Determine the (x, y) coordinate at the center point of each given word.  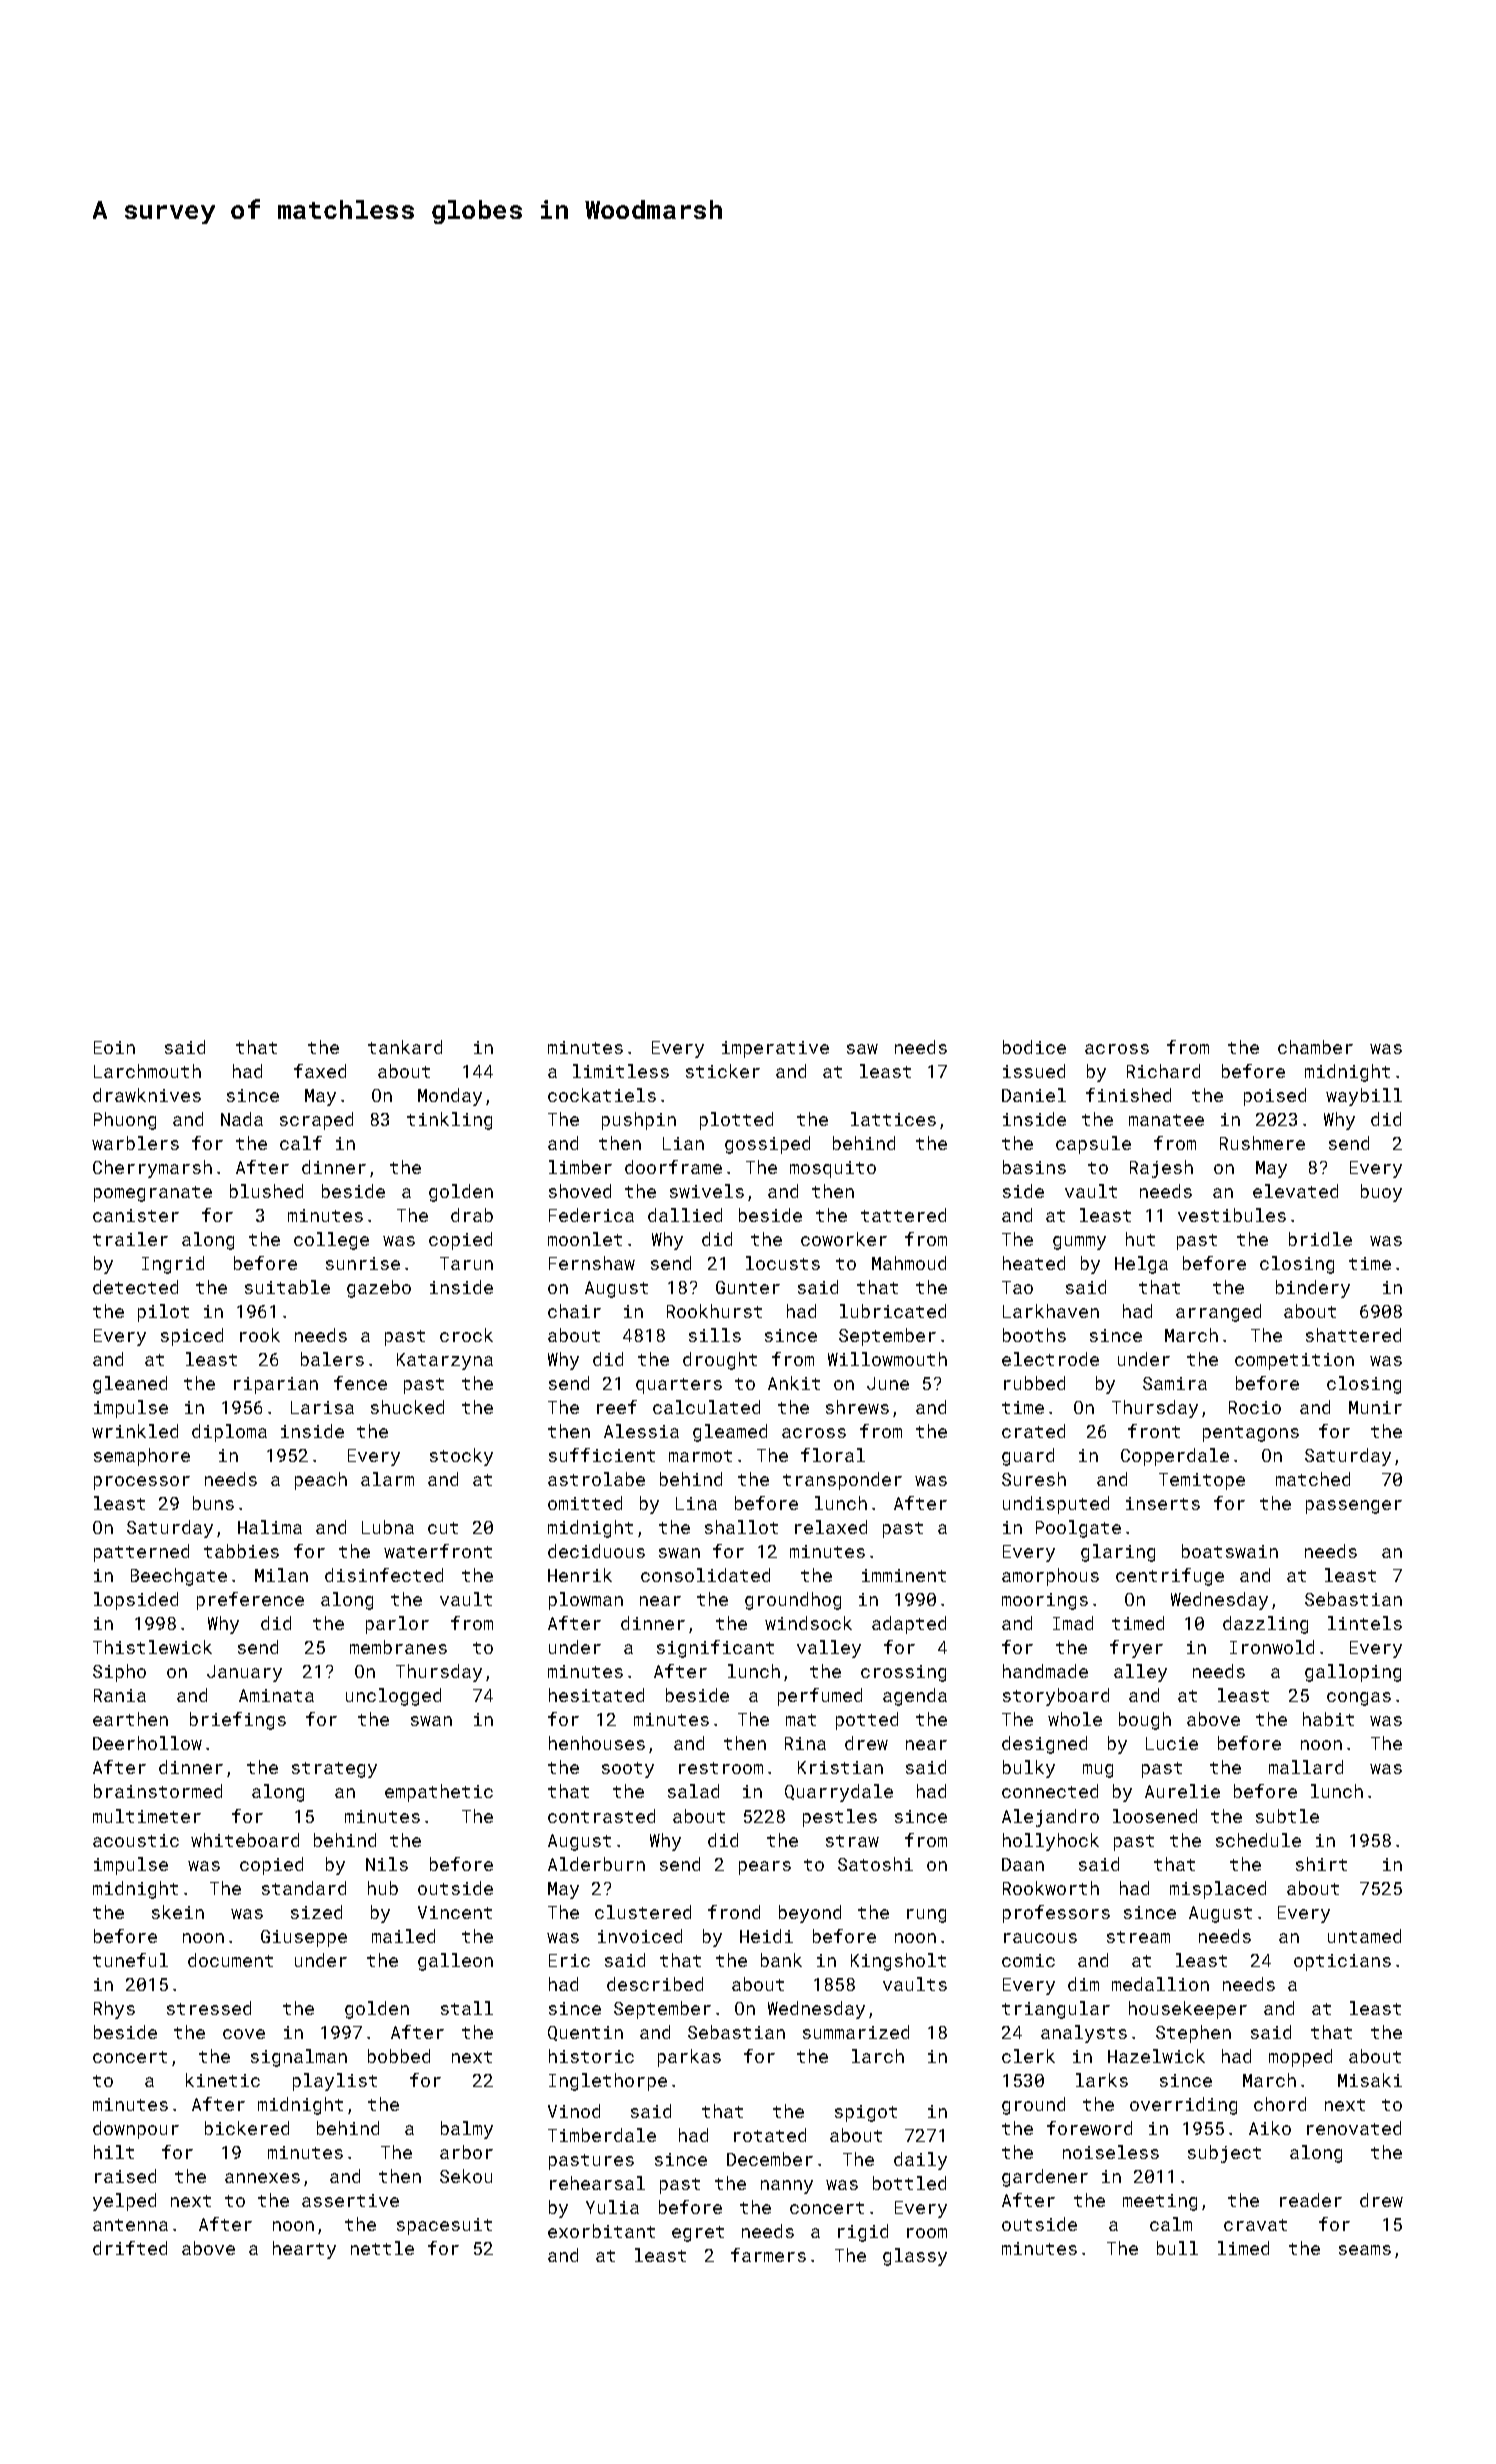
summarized (856, 2032)
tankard (405, 1047)
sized (316, 1912)
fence (360, 1383)
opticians (1342, 1962)
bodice (1034, 1047)
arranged (1218, 1313)
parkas (689, 2058)
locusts (783, 1263)
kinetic (223, 2080)
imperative (775, 1049)
